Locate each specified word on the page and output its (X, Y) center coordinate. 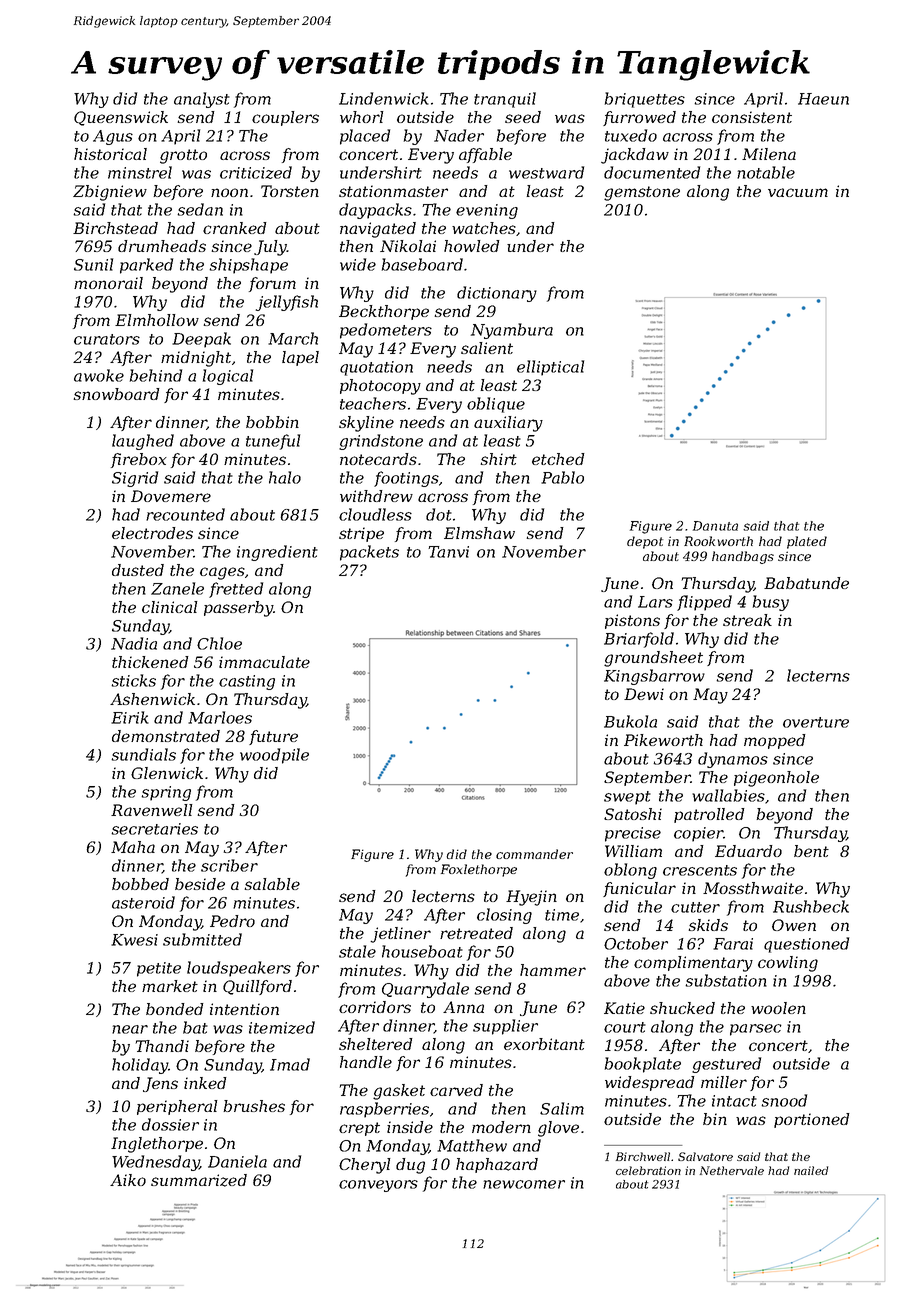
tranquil (505, 100)
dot (439, 514)
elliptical (550, 368)
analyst (202, 100)
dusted (138, 570)
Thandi (162, 1046)
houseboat (422, 951)
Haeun (823, 99)
